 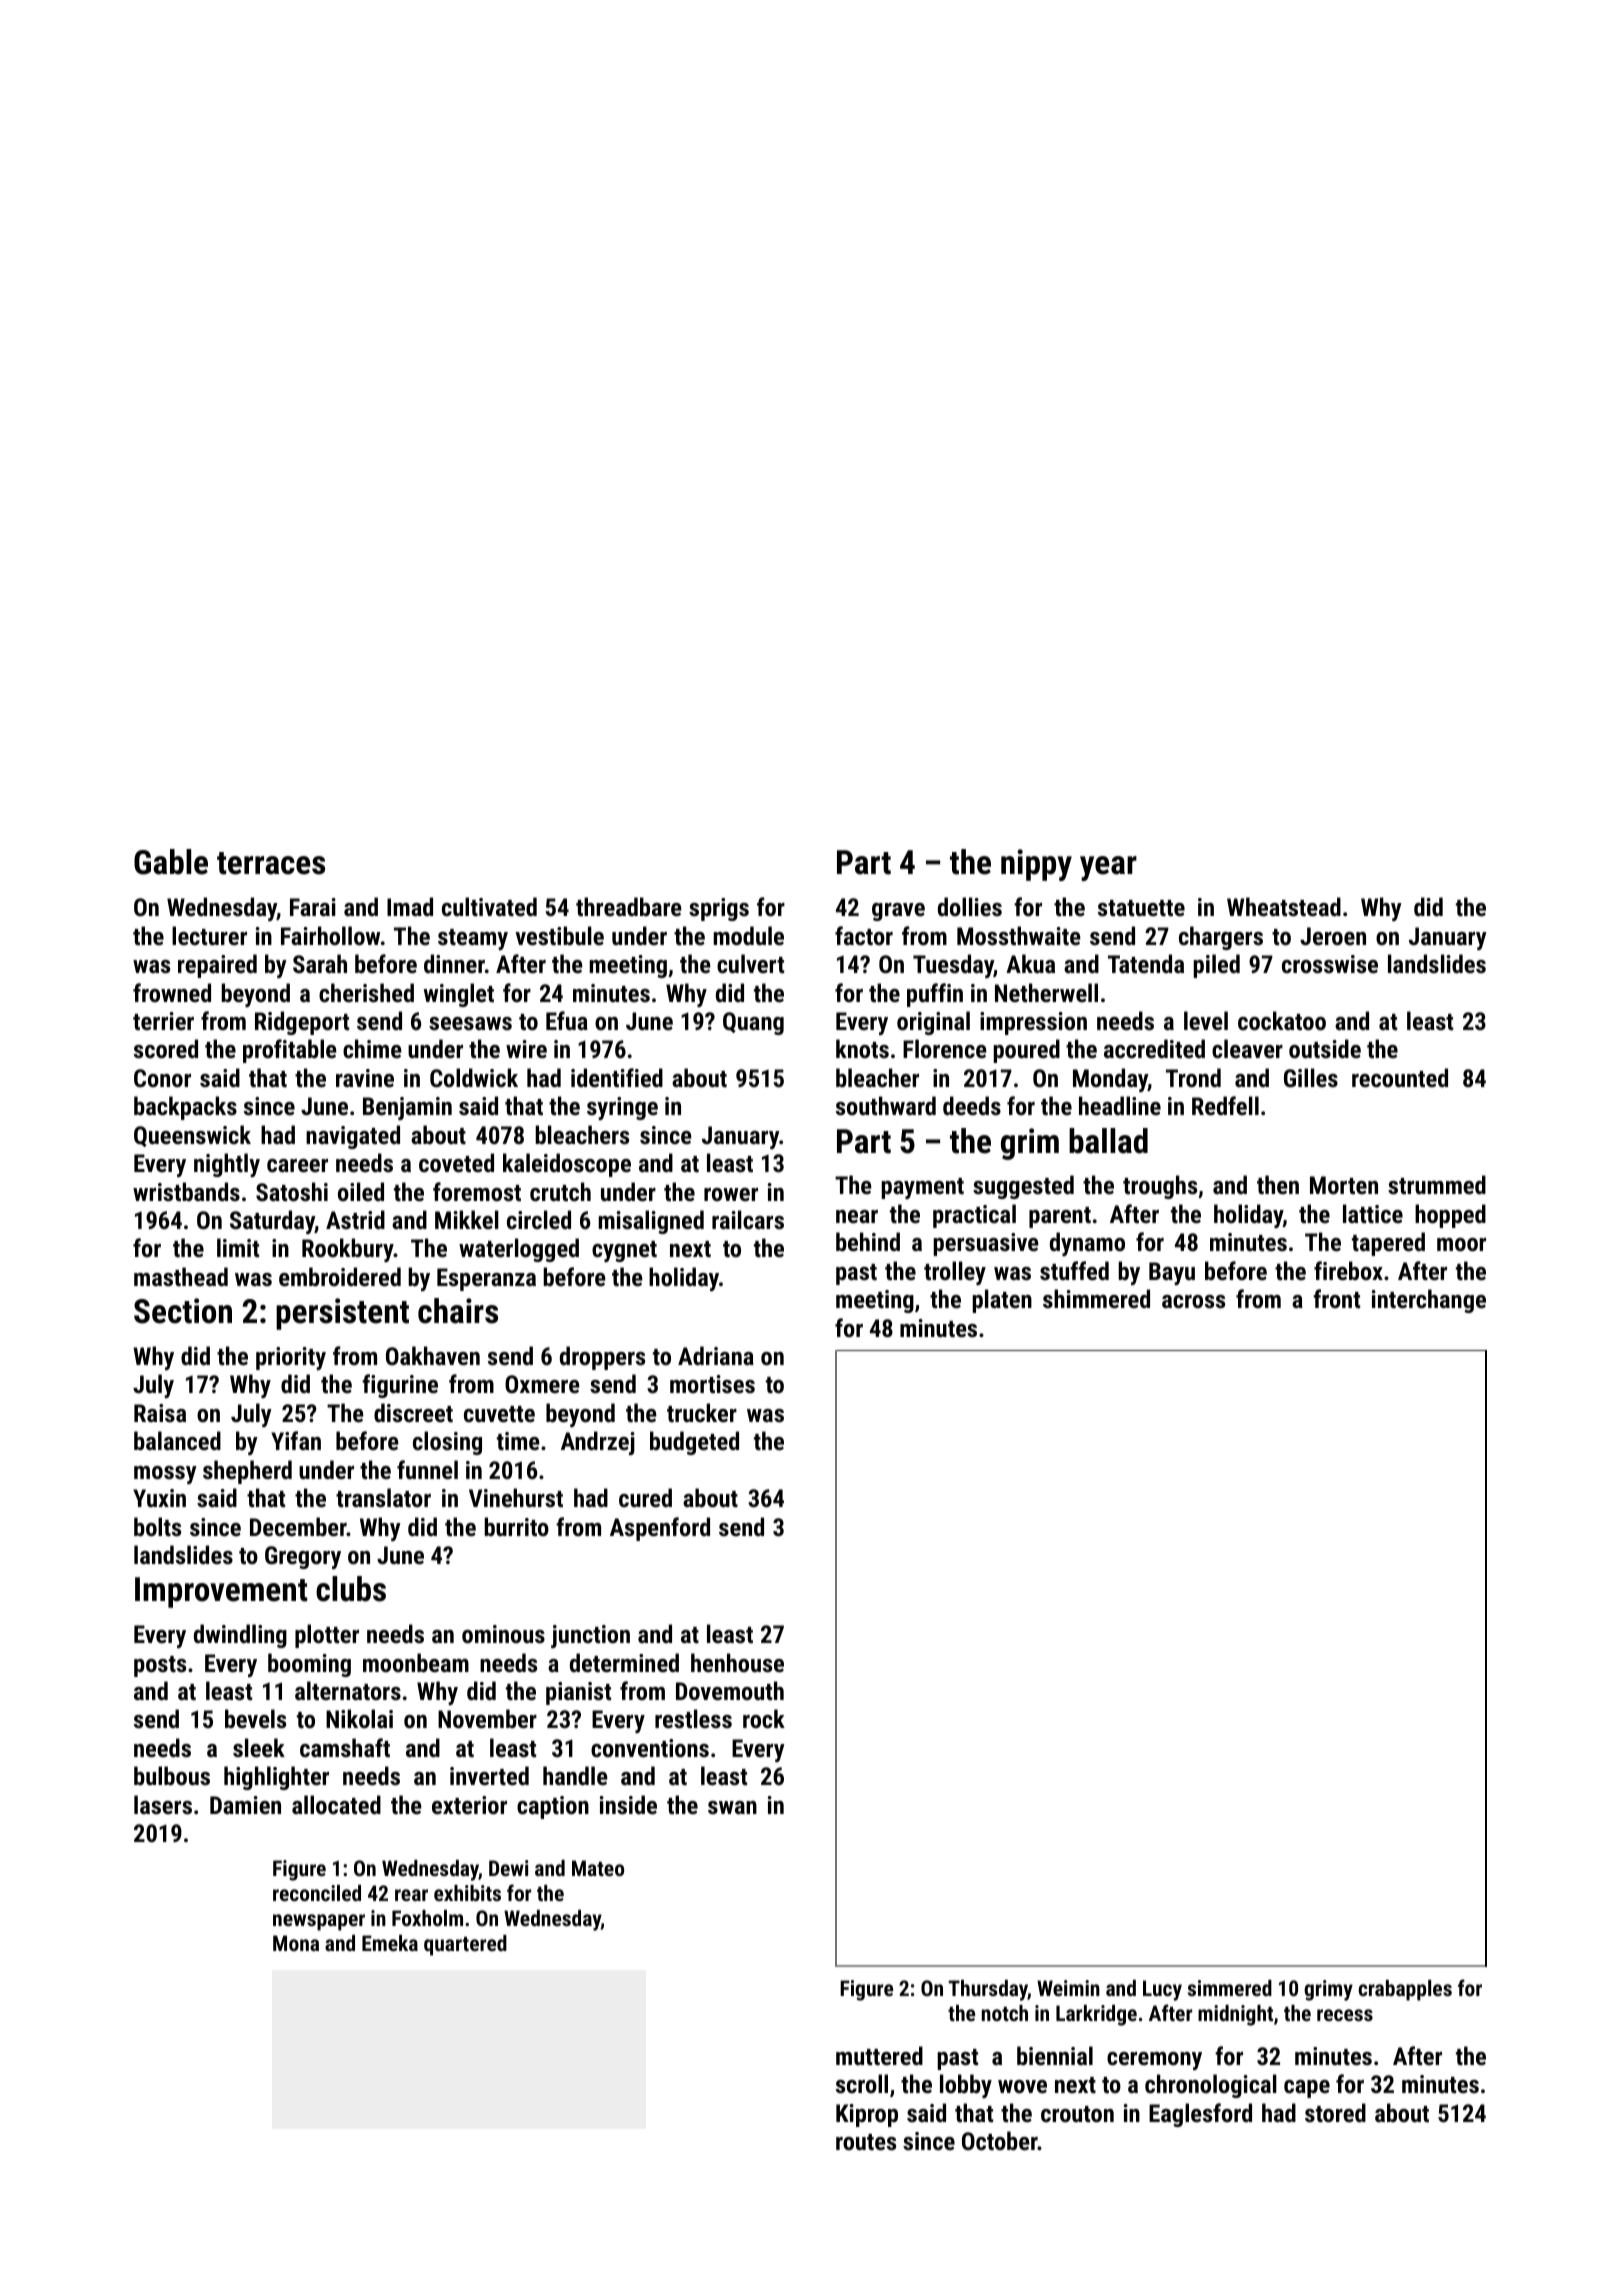 I want to click on notch, so click(x=1005, y=2013).
